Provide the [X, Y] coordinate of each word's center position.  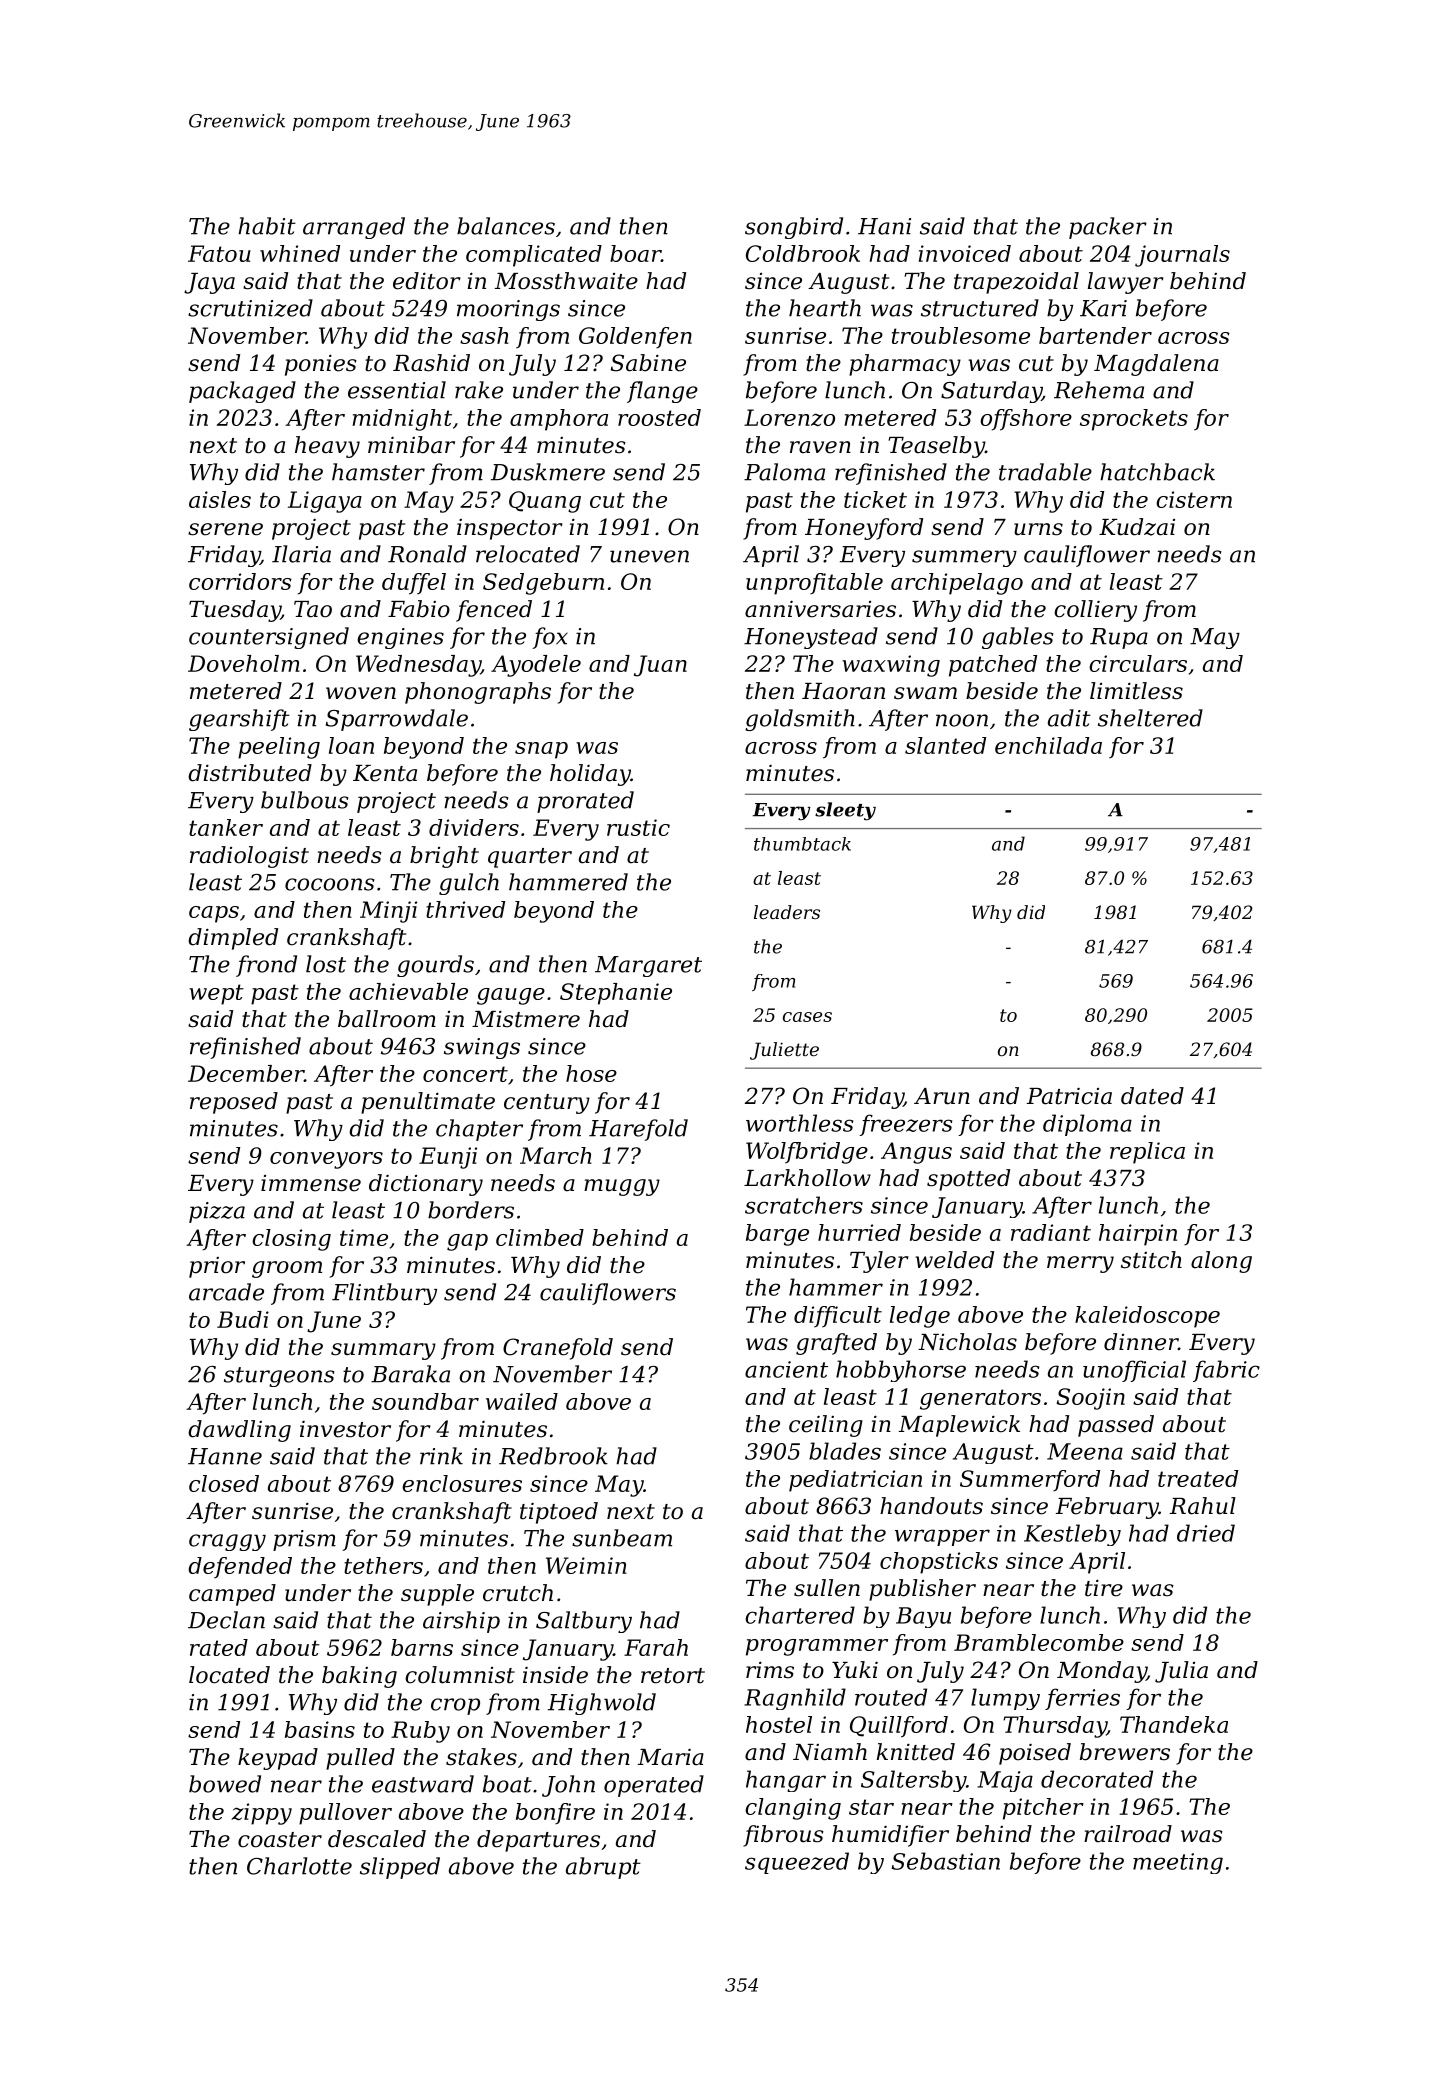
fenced [494, 611]
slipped [400, 1868]
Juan [660, 666]
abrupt [603, 1868]
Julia [1181, 1672]
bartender [1095, 335]
